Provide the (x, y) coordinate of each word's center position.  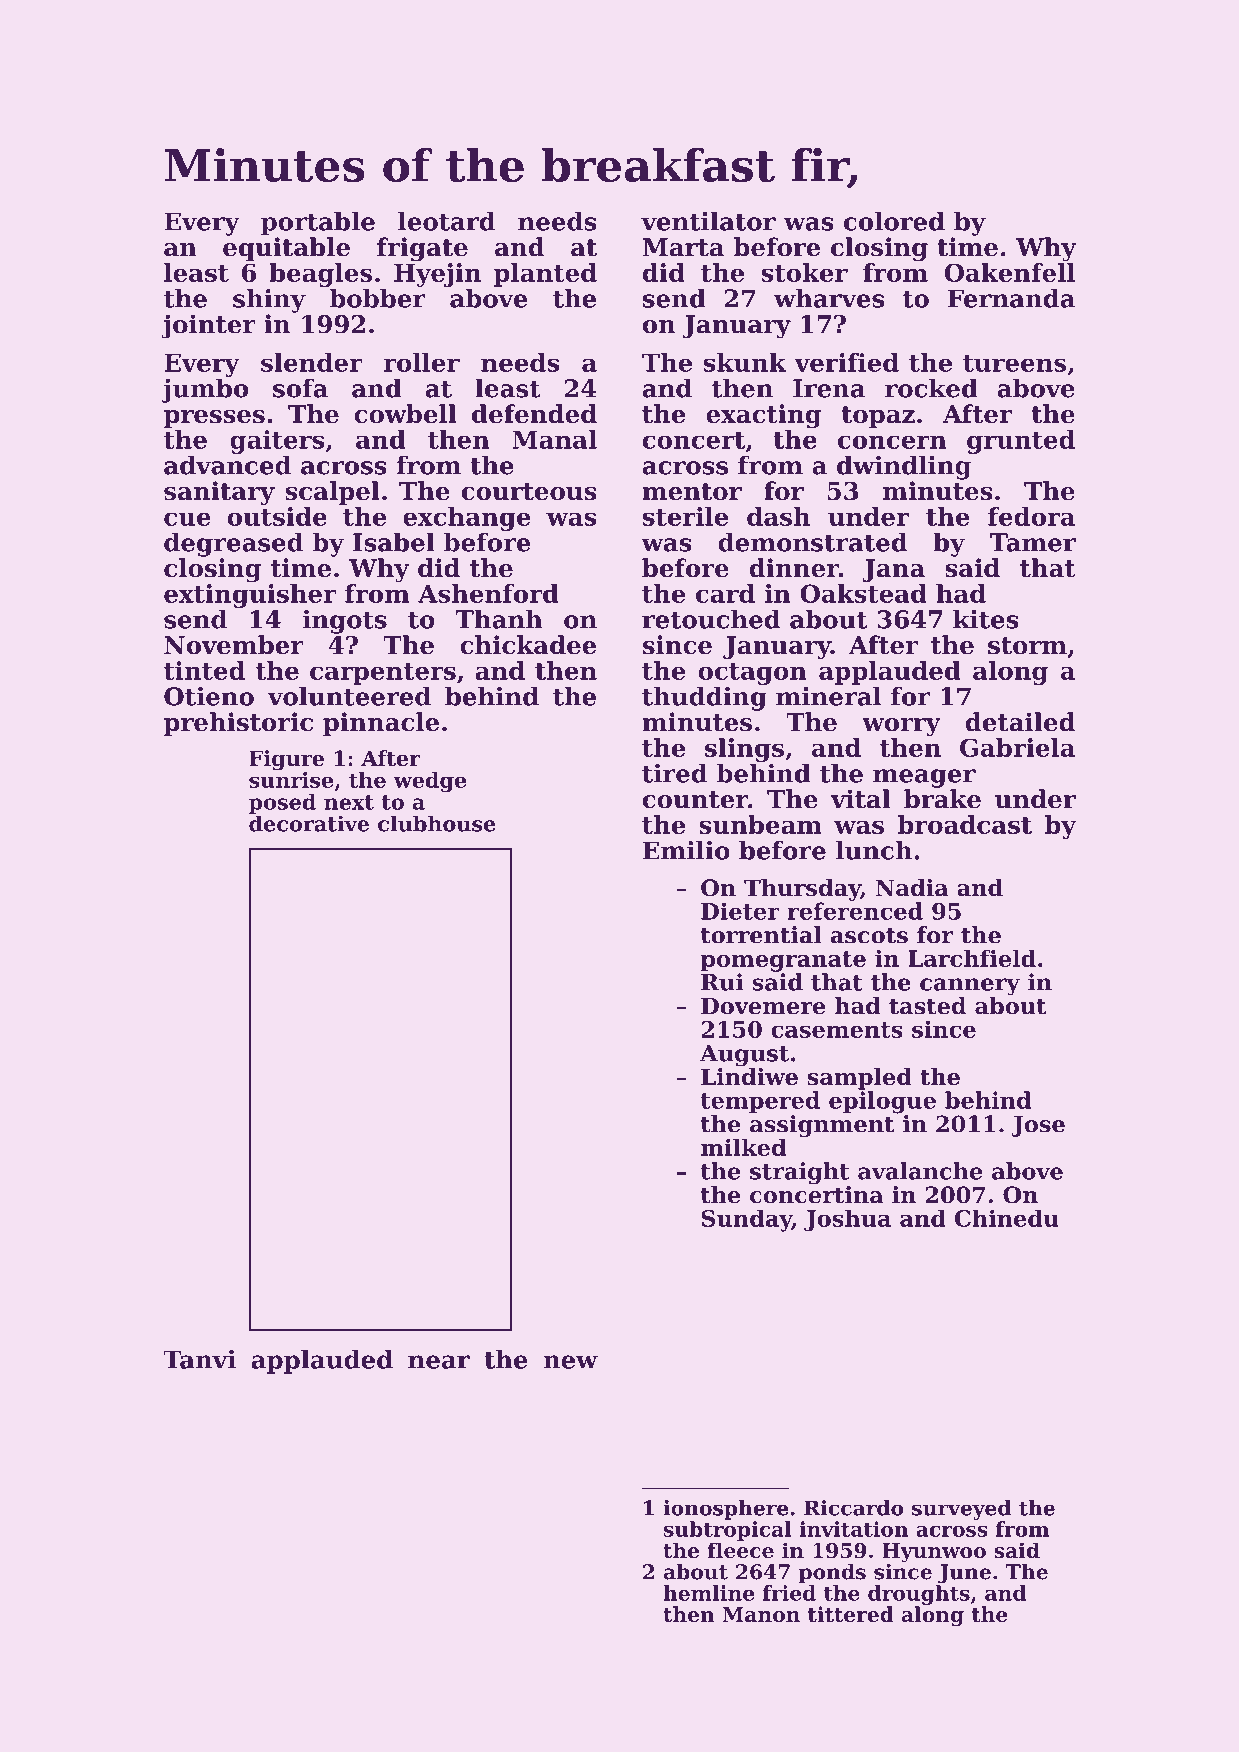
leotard (446, 221)
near (439, 1362)
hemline (708, 1593)
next (349, 802)
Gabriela (1017, 747)
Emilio (686, 850)
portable (318, 224)
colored (894, 221)
